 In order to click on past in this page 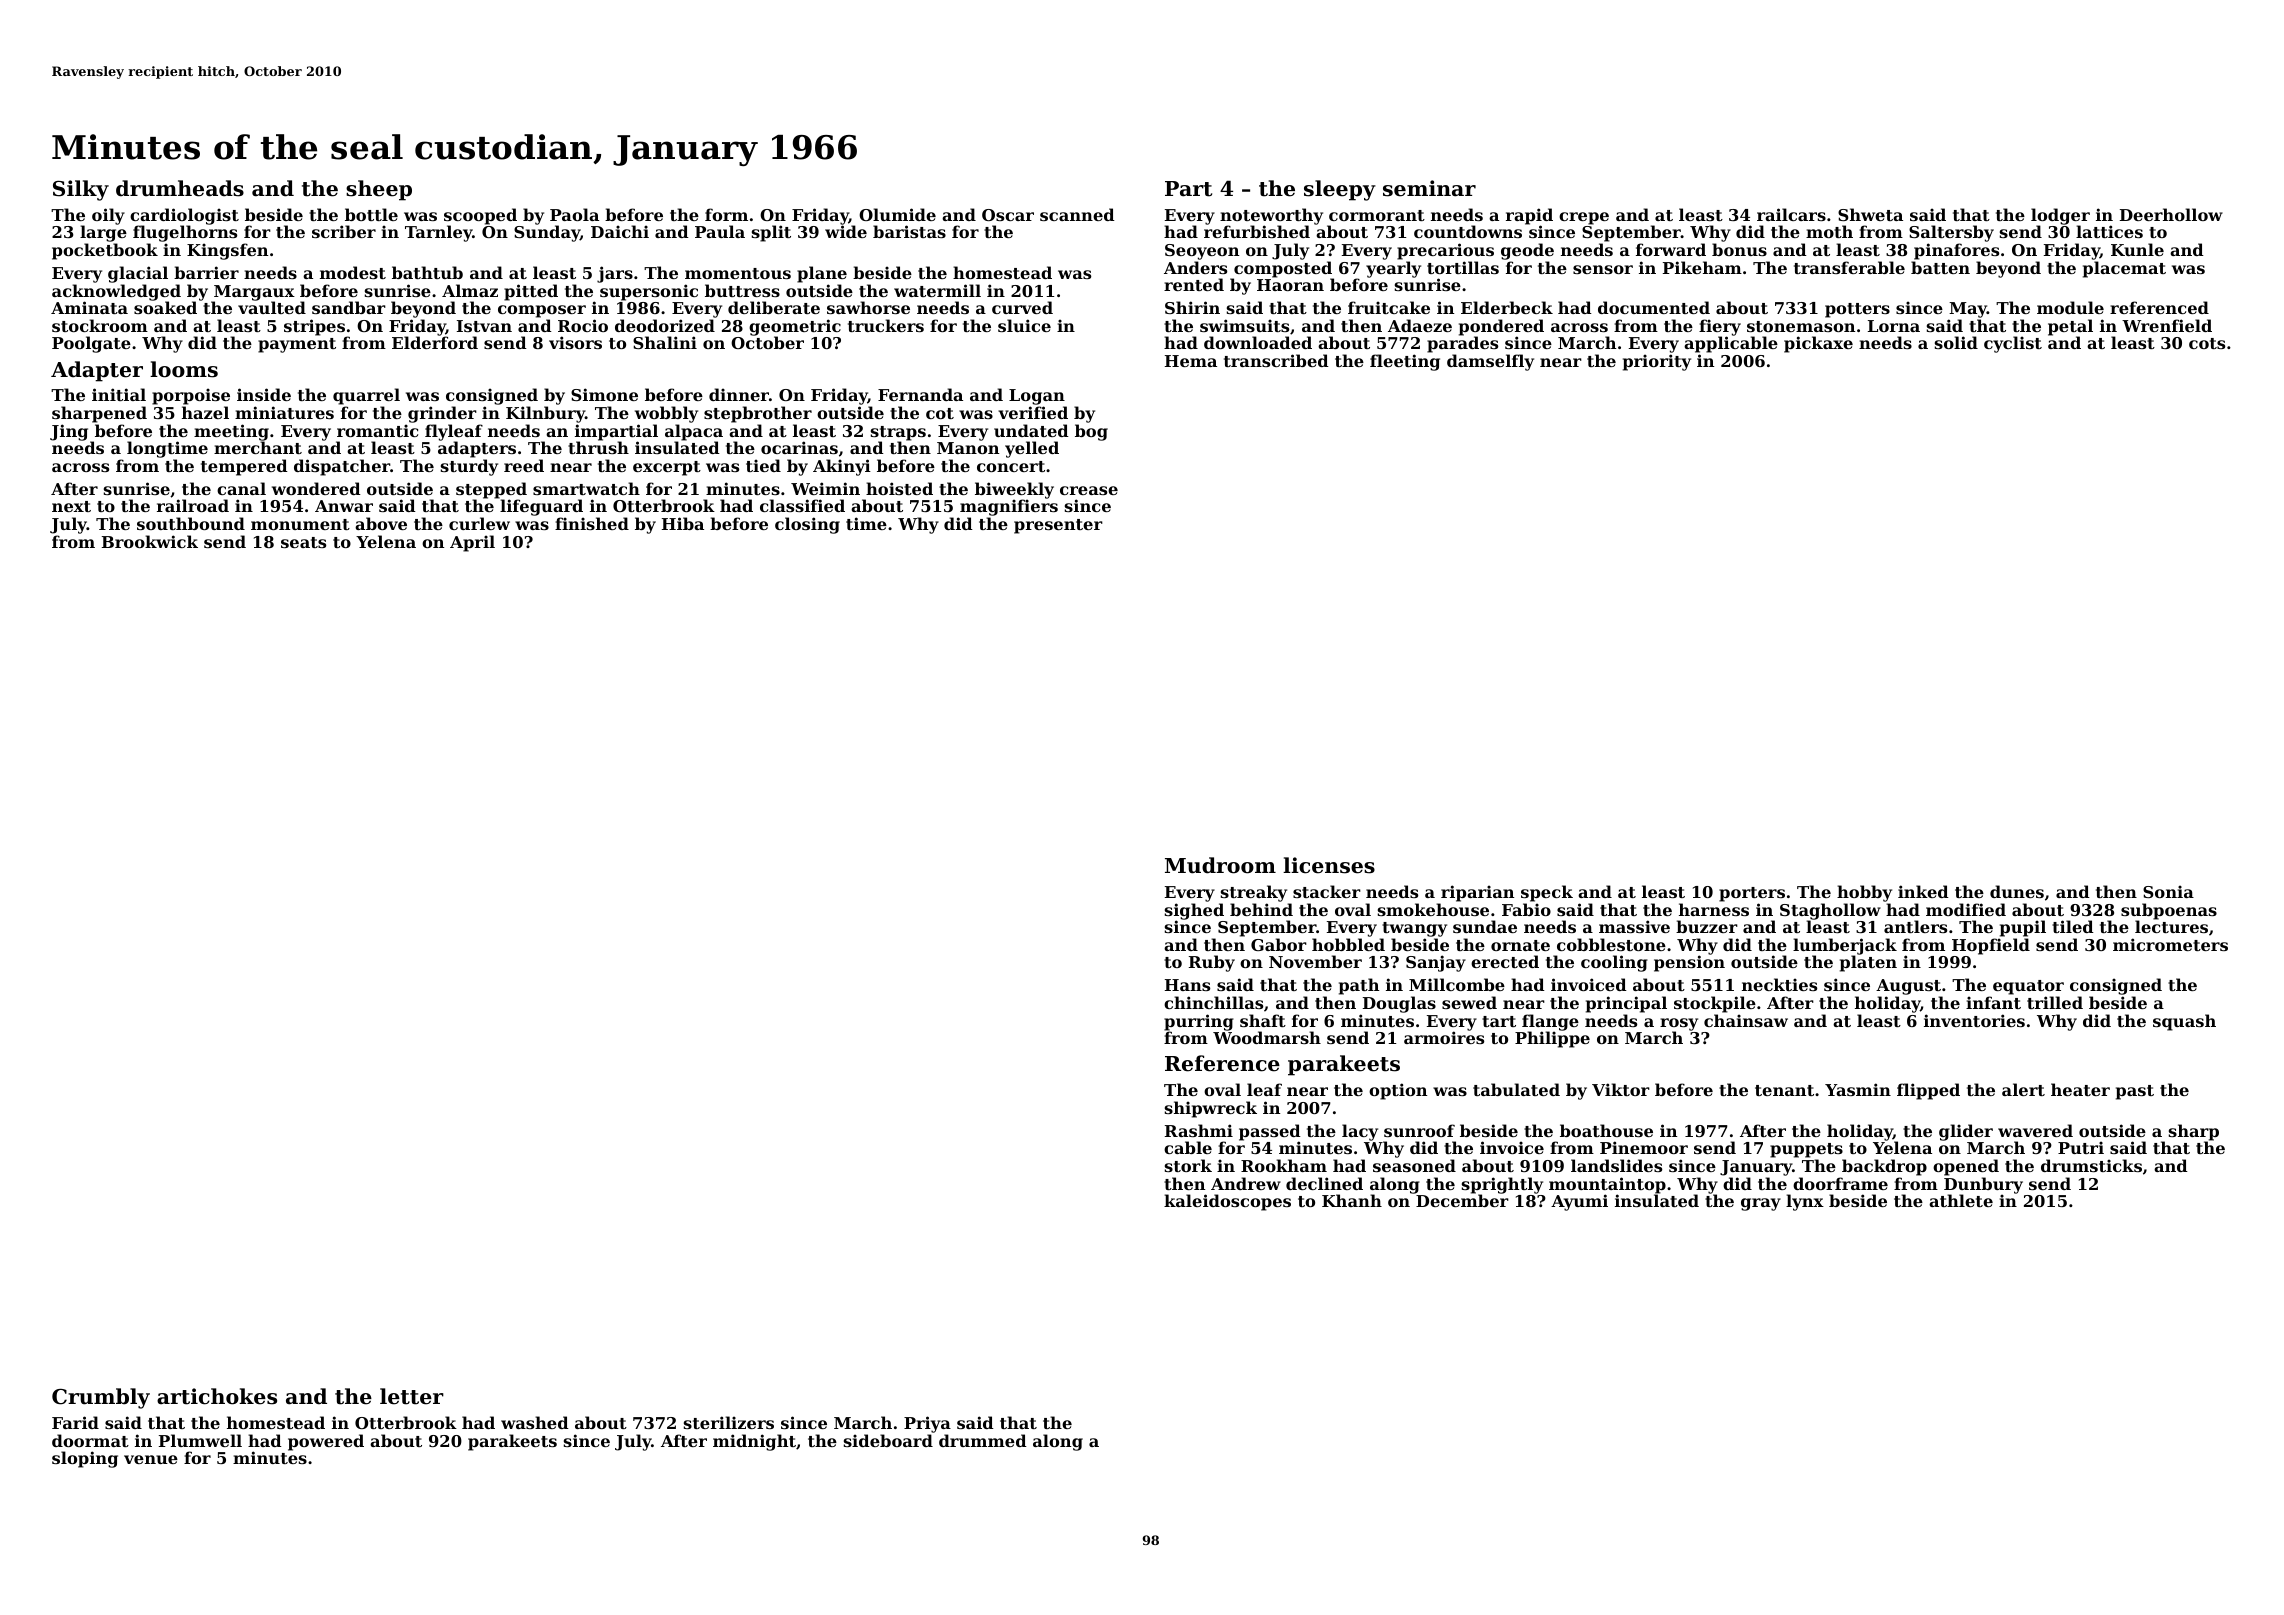, I will do `click(2135, 1092)`.
